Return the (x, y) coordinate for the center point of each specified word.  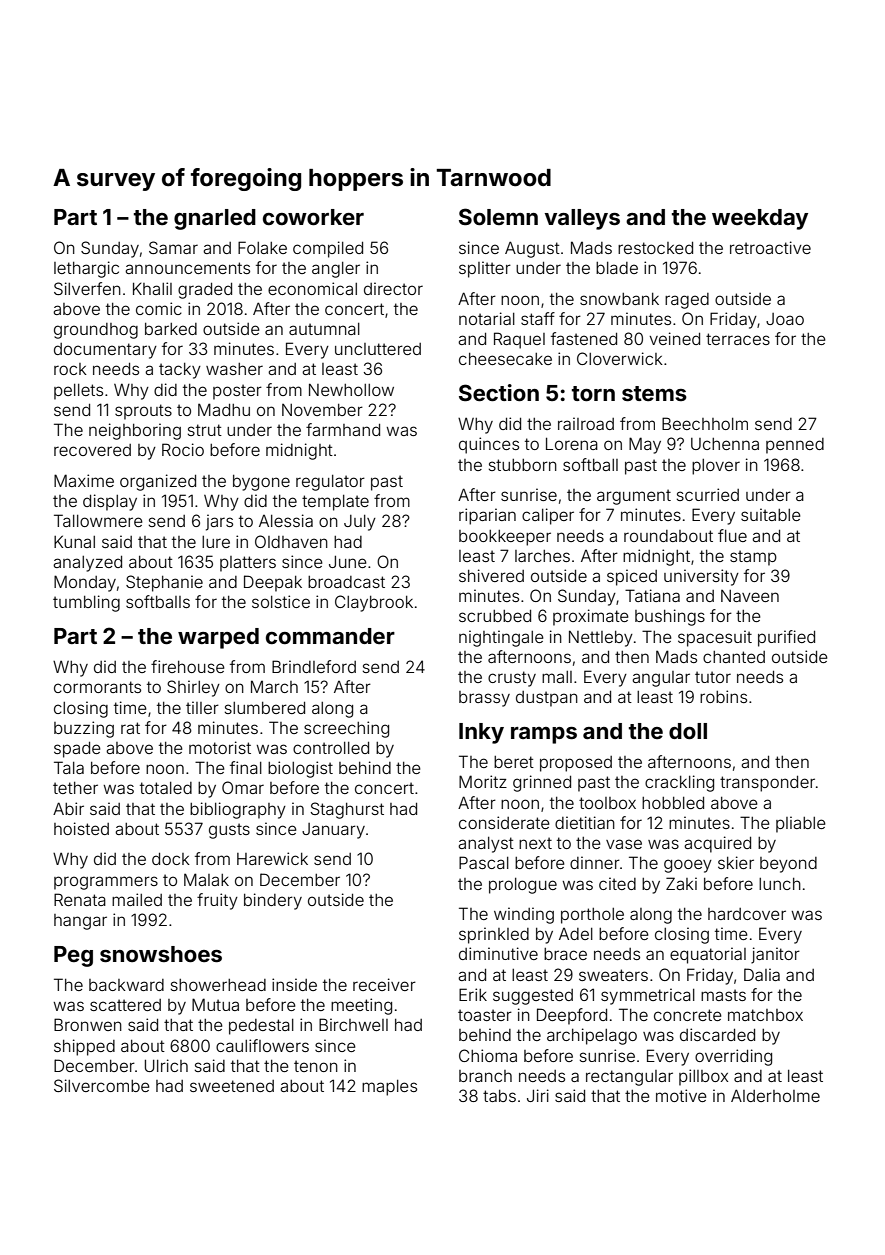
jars (219, 522)
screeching (346, 729)
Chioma (488, 1055)
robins (723, 696)
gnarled (215, 219)
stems (654, 393)
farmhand (343, 429)
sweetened (232, 1086)
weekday (760, 219)
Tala (69, 767)
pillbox (703, 1077)
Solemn (498, 216)
